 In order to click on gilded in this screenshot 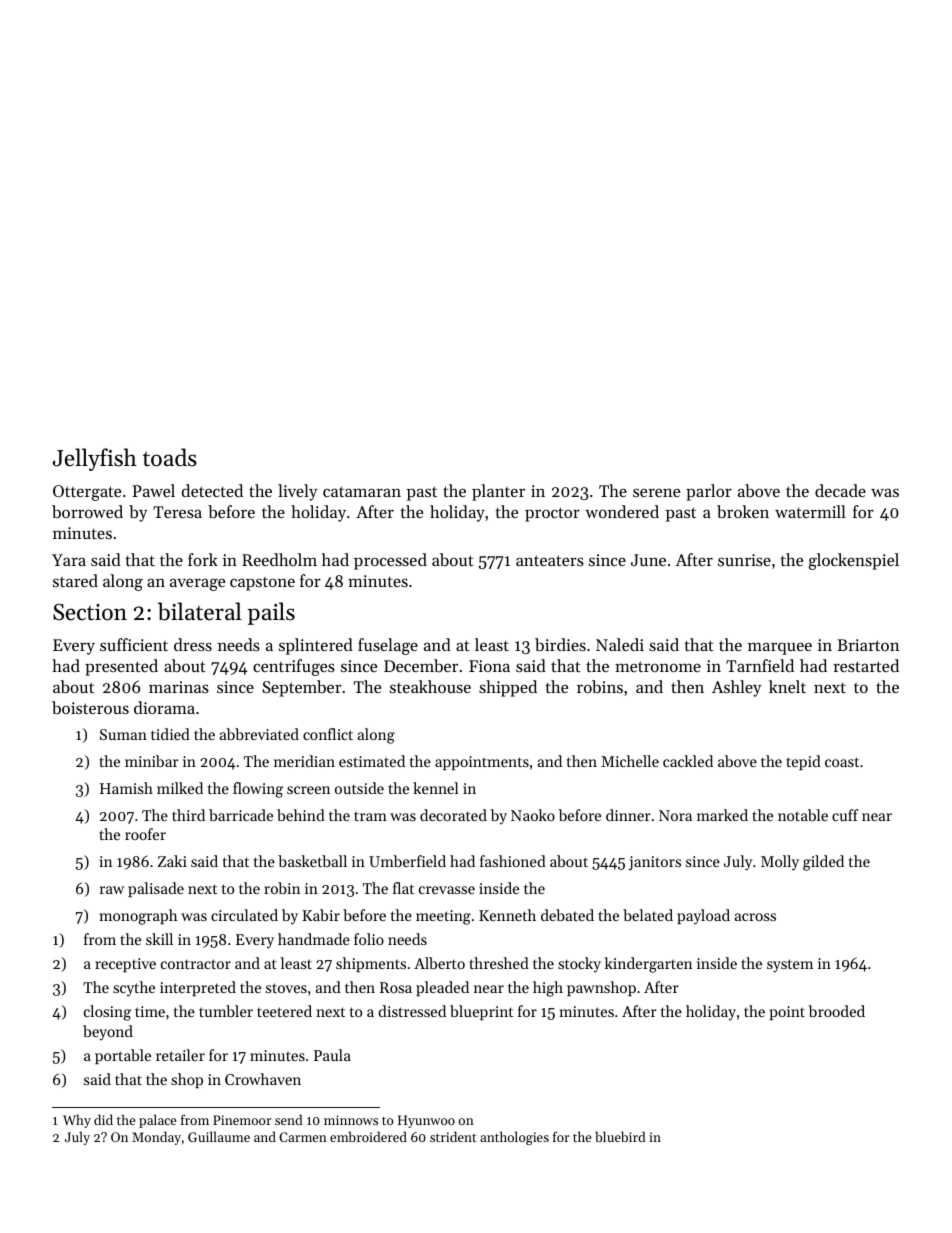, I will do `click(823, 863)`.
